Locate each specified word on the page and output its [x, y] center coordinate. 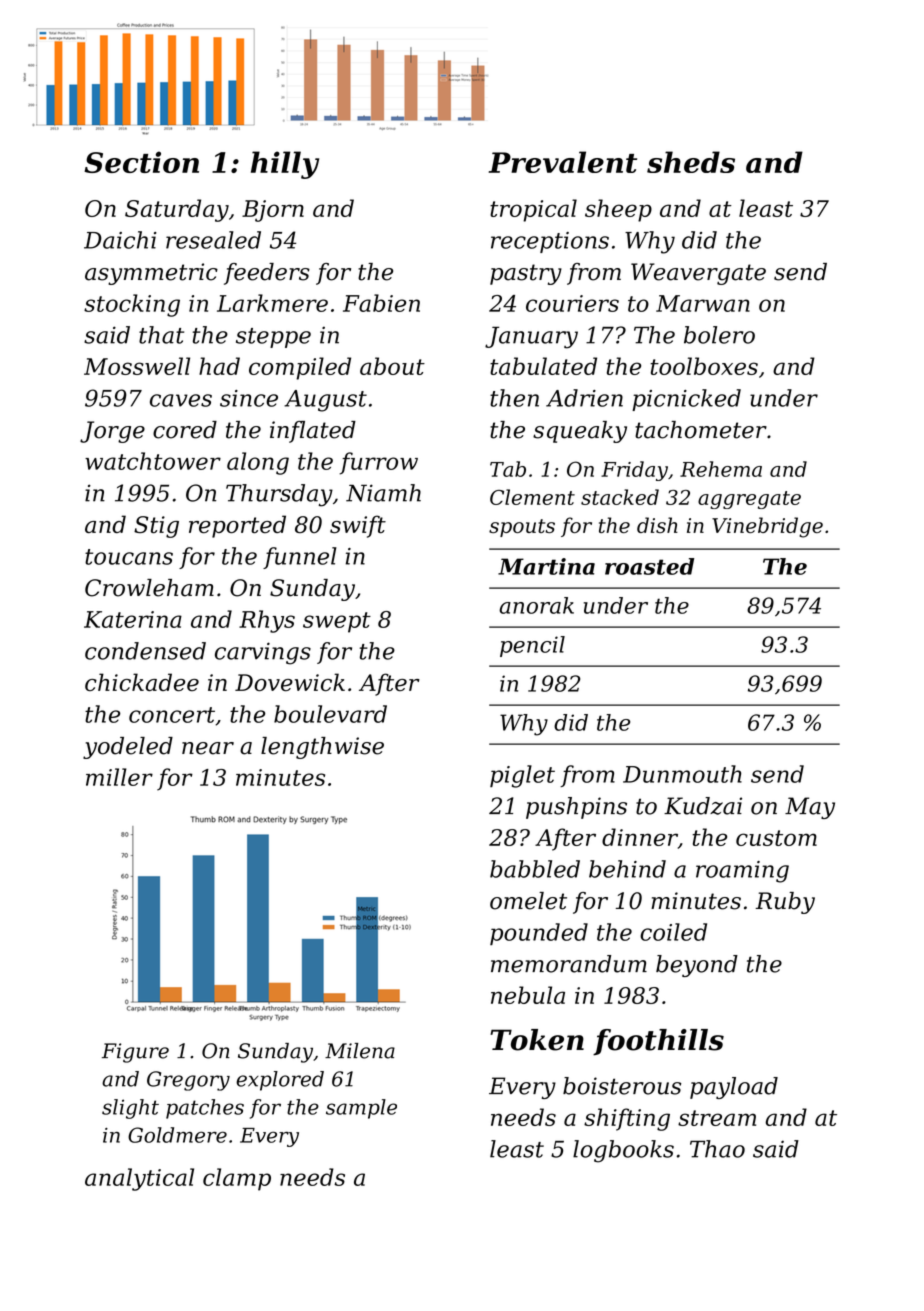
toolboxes [704, 366]
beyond [697, 966]
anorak [536, 605]
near [208, 748]
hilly [285, 165]
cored [185, 430]
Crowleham [149, 588]
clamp [237, 1179]
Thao [717, 1149]
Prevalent [562, 162]
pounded [539, 934]
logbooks [623, 1151]
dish [657, 525]
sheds [691, 162]
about [392, 366]
